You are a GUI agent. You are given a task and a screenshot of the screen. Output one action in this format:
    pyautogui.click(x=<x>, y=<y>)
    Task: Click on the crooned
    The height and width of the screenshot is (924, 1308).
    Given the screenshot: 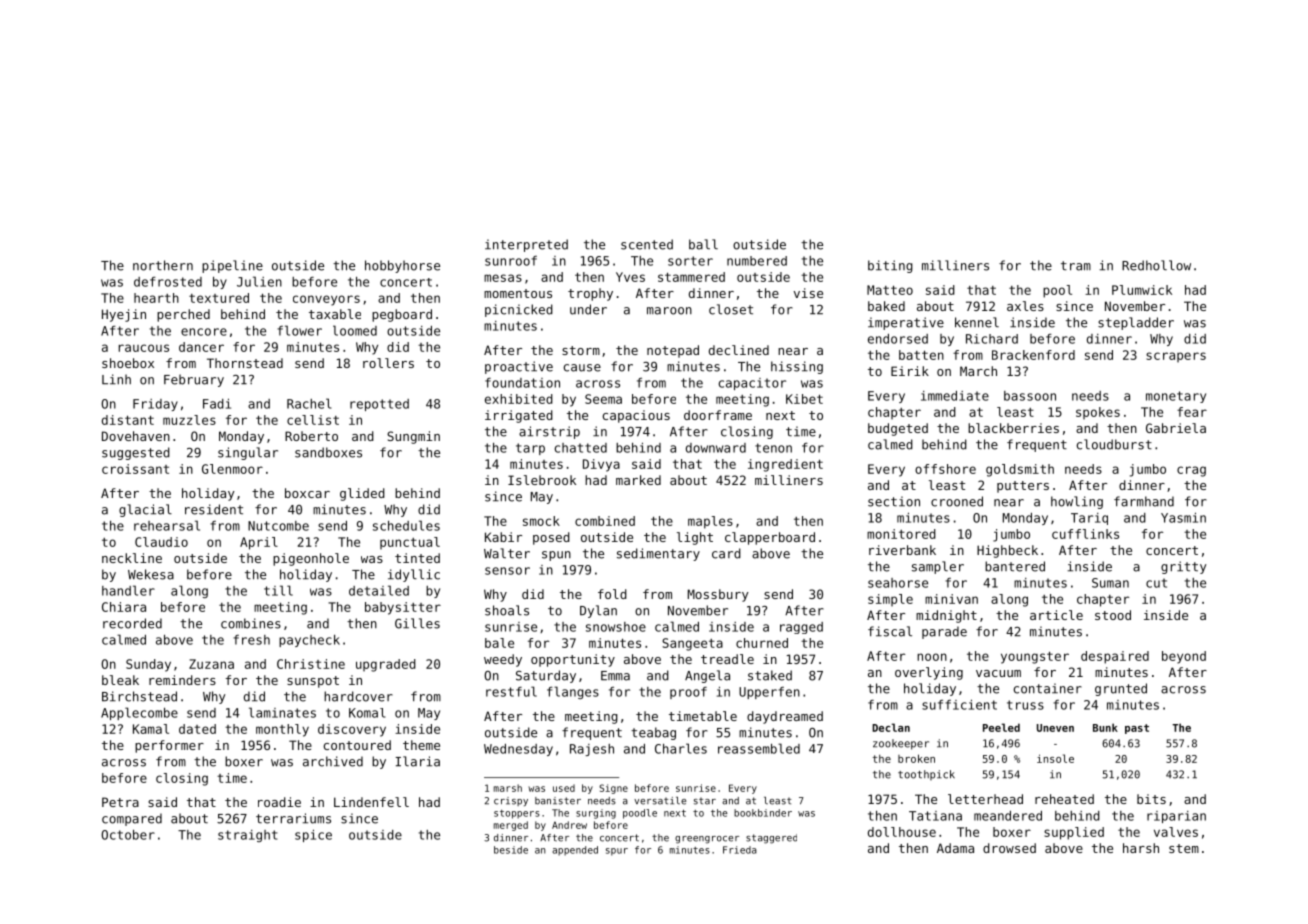 What is the action you would take?
    pyautogui.click(x=957, y=501)
